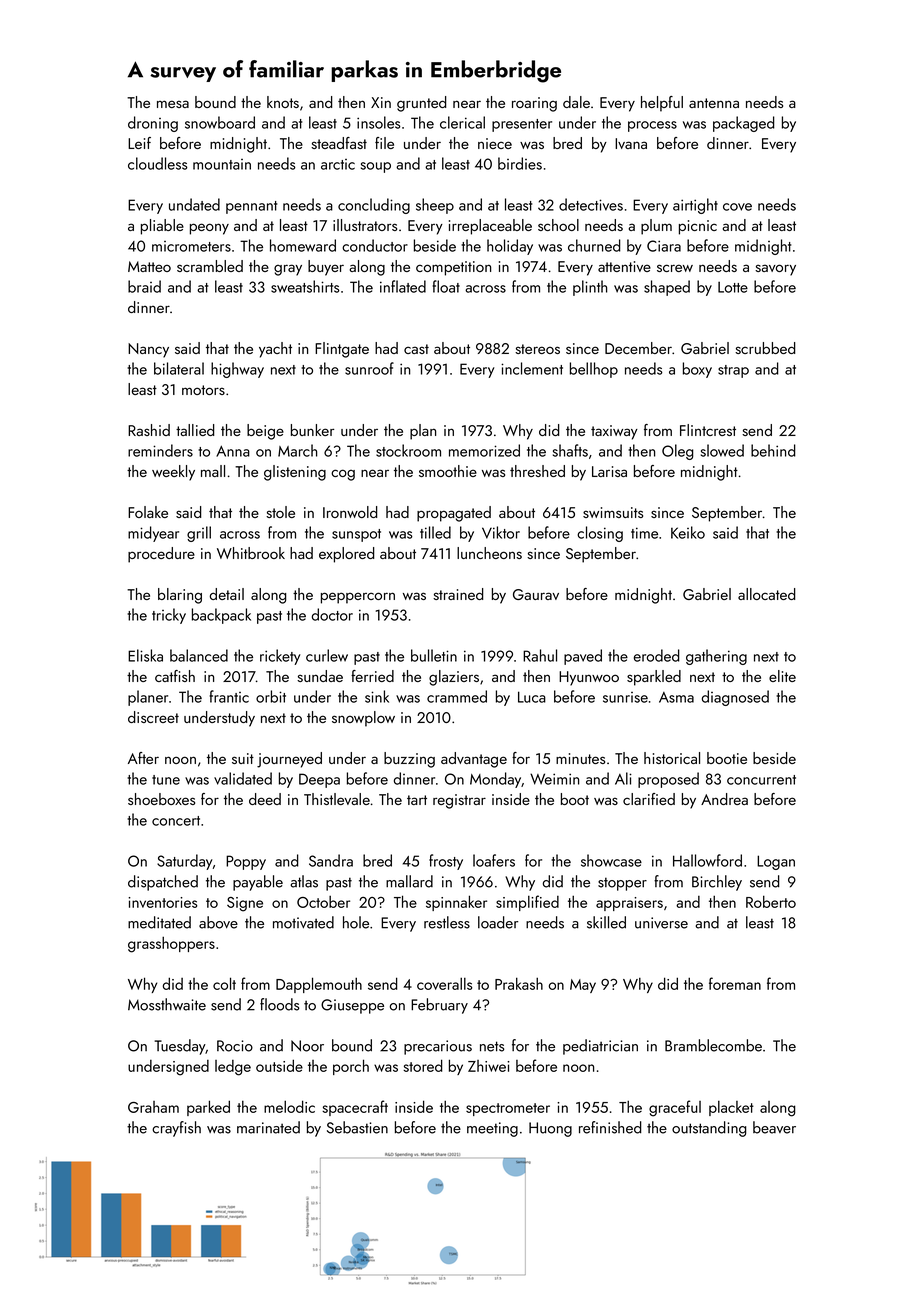 This document has height=1311, width=924. I want to click on savory, so click(775, 270).
